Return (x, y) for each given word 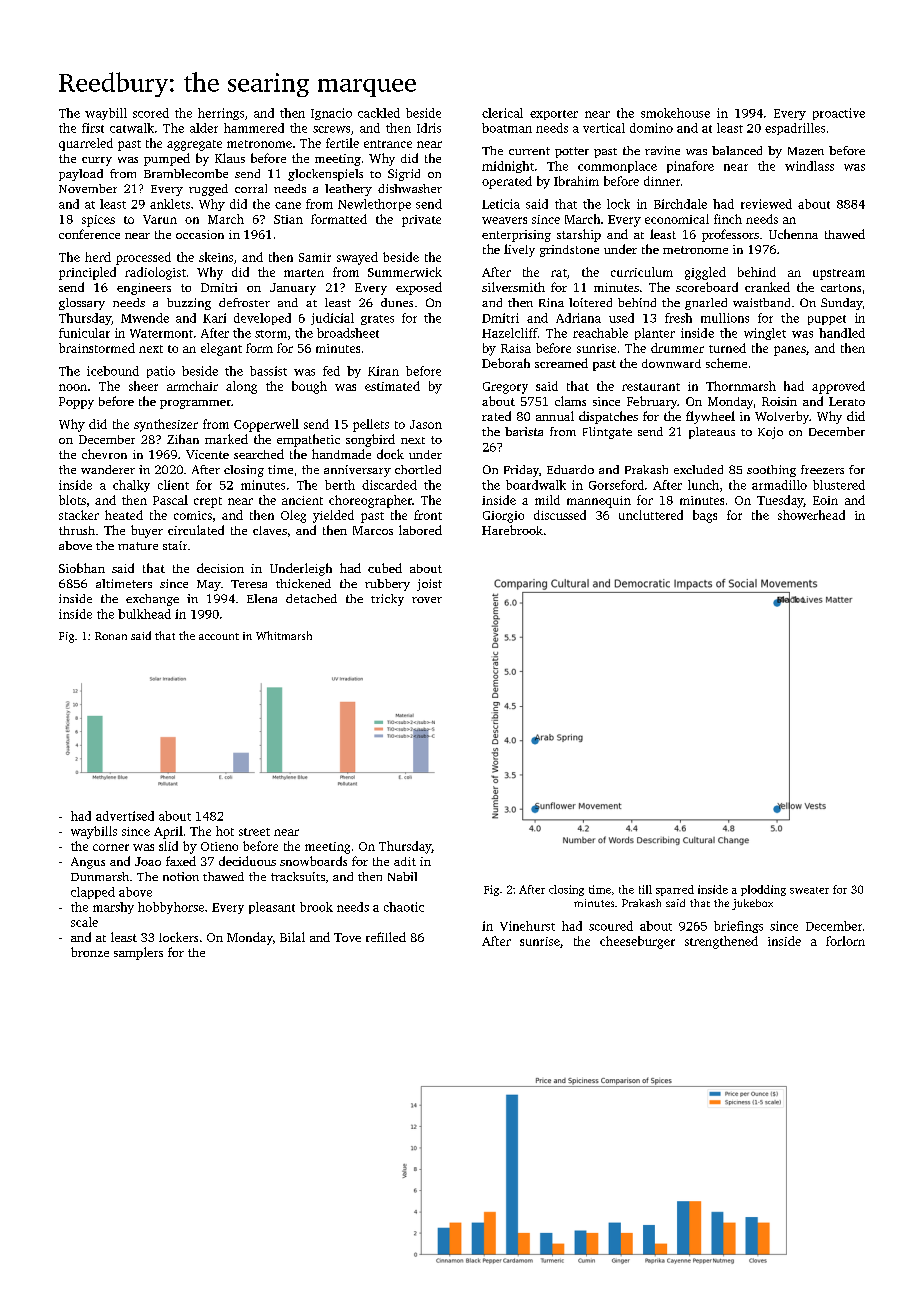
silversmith (513, 287)
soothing (771, 471)
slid (168, 846)
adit (405, 861)
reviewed (766, 204)
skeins (216, 257)
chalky (131, 486)
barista (524, 431)
